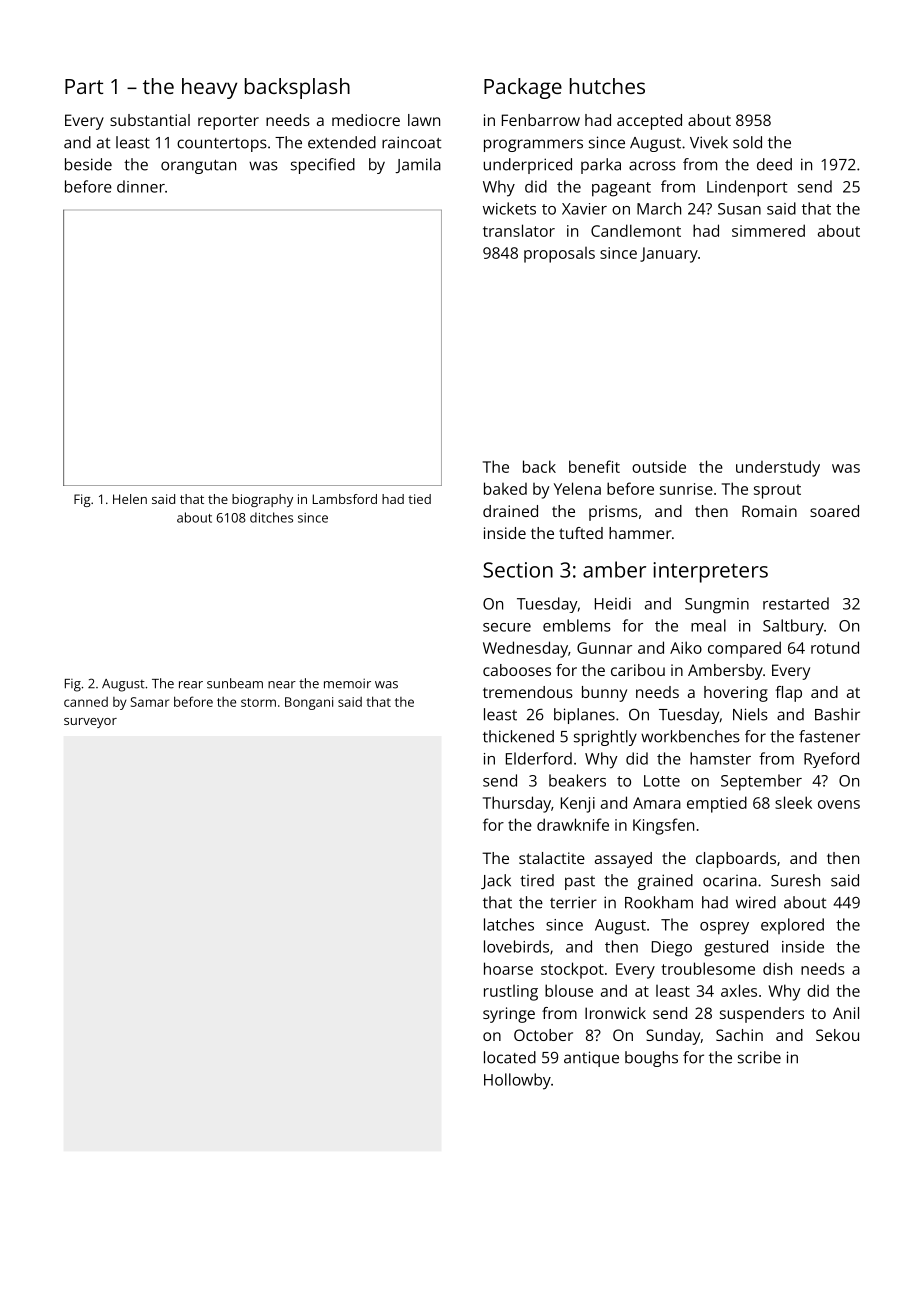 The image size is (924, 1308). Describe the element at coordinates (759, 1057) in the image. I see `scribe` at that location.
